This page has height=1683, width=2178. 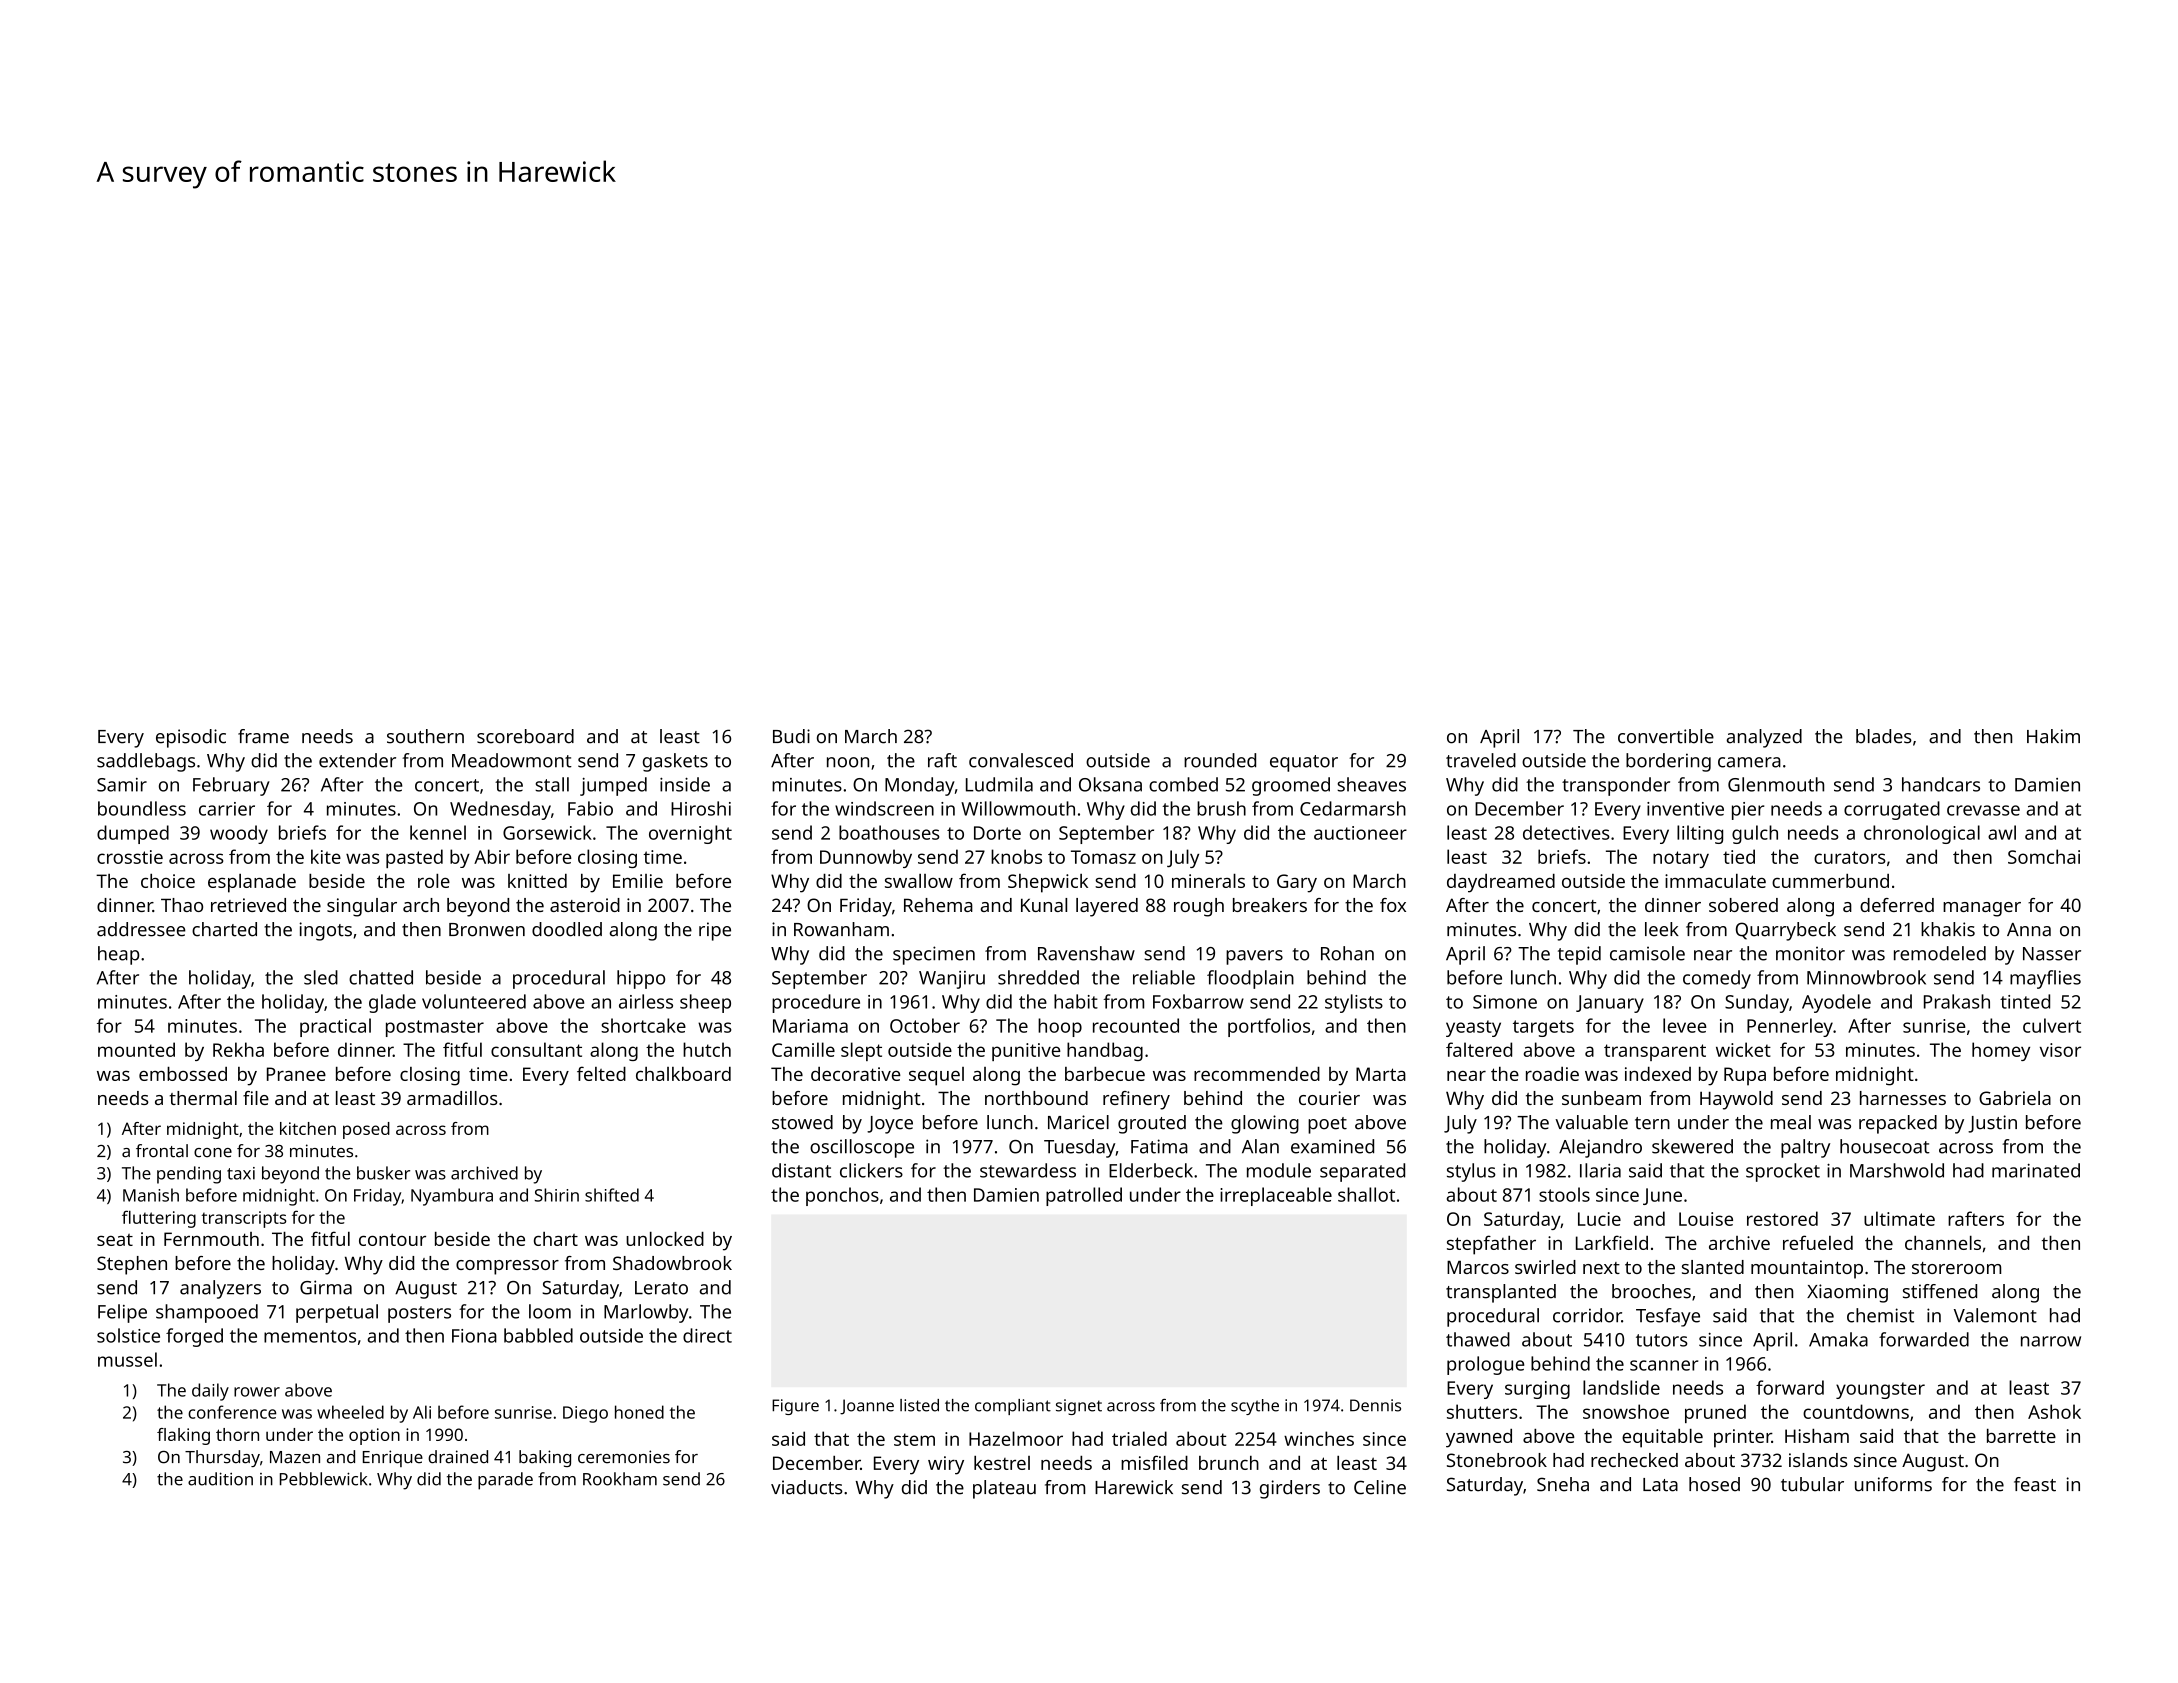 What do you see at coordinates (925, 1025) in the page?
I see `October` at bounding box center [925, 1025].
